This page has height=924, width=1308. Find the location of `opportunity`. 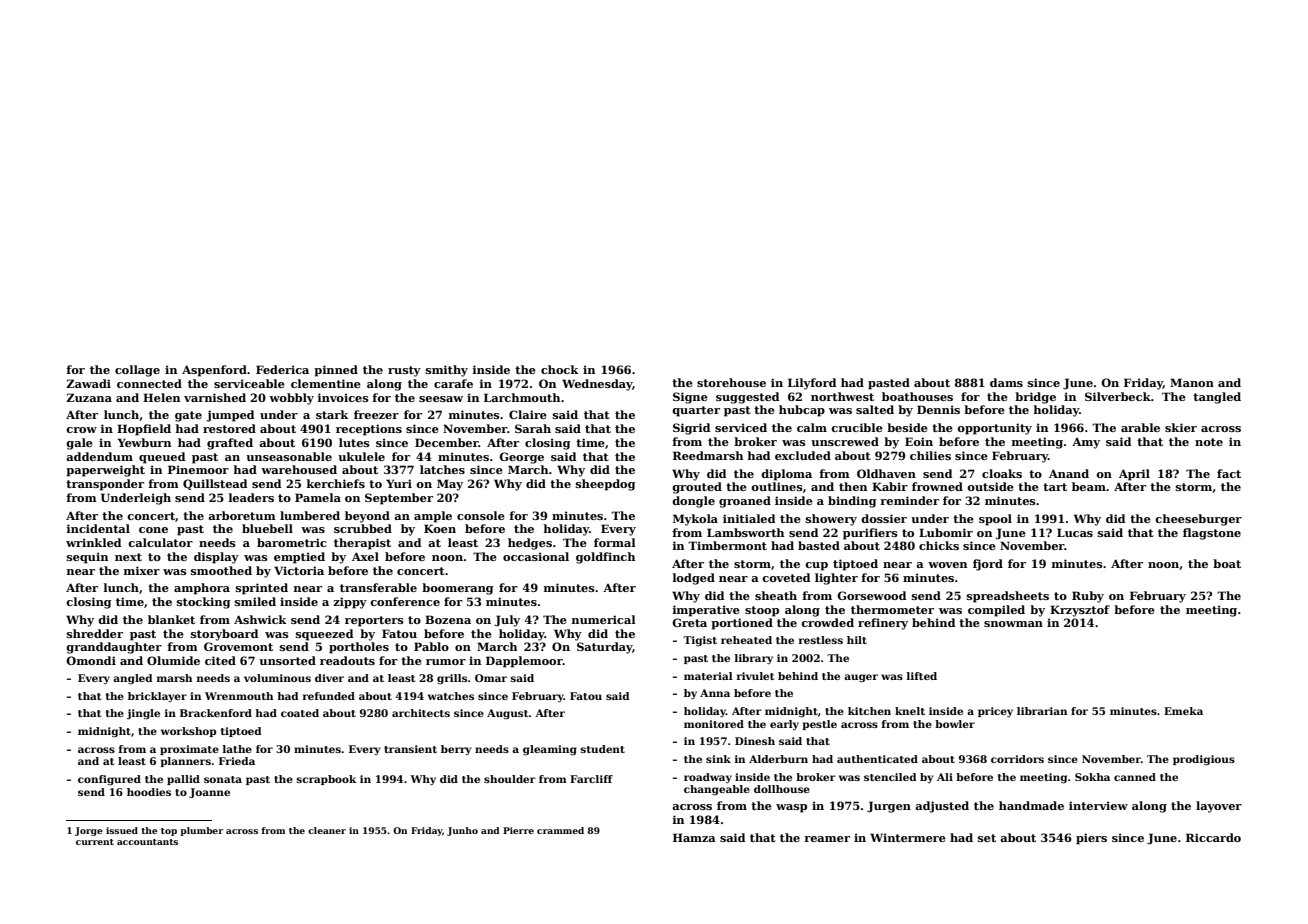

opportunity is located at coordinates (994, 429).
